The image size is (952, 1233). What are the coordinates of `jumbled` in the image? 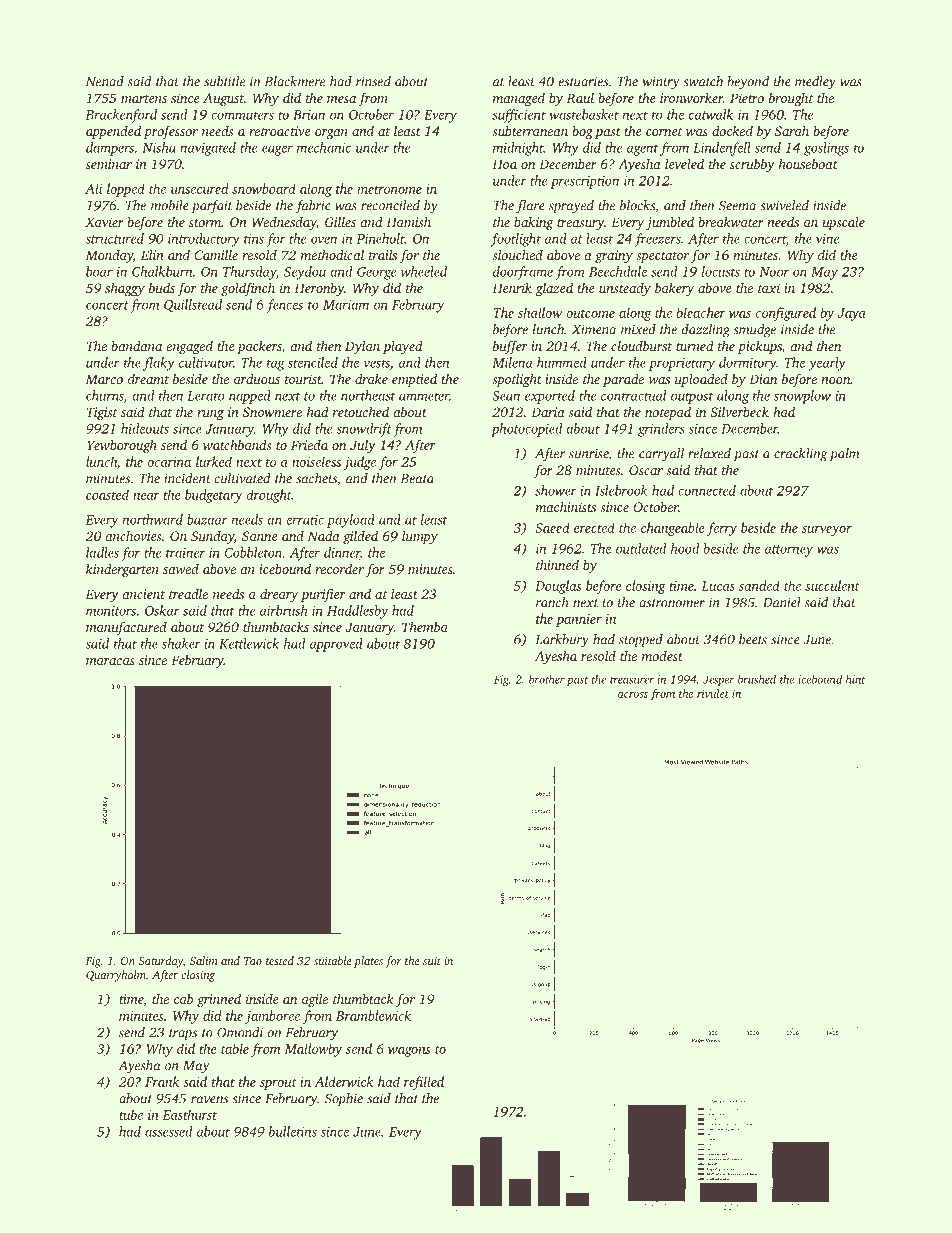 It's located at (670, 223).
